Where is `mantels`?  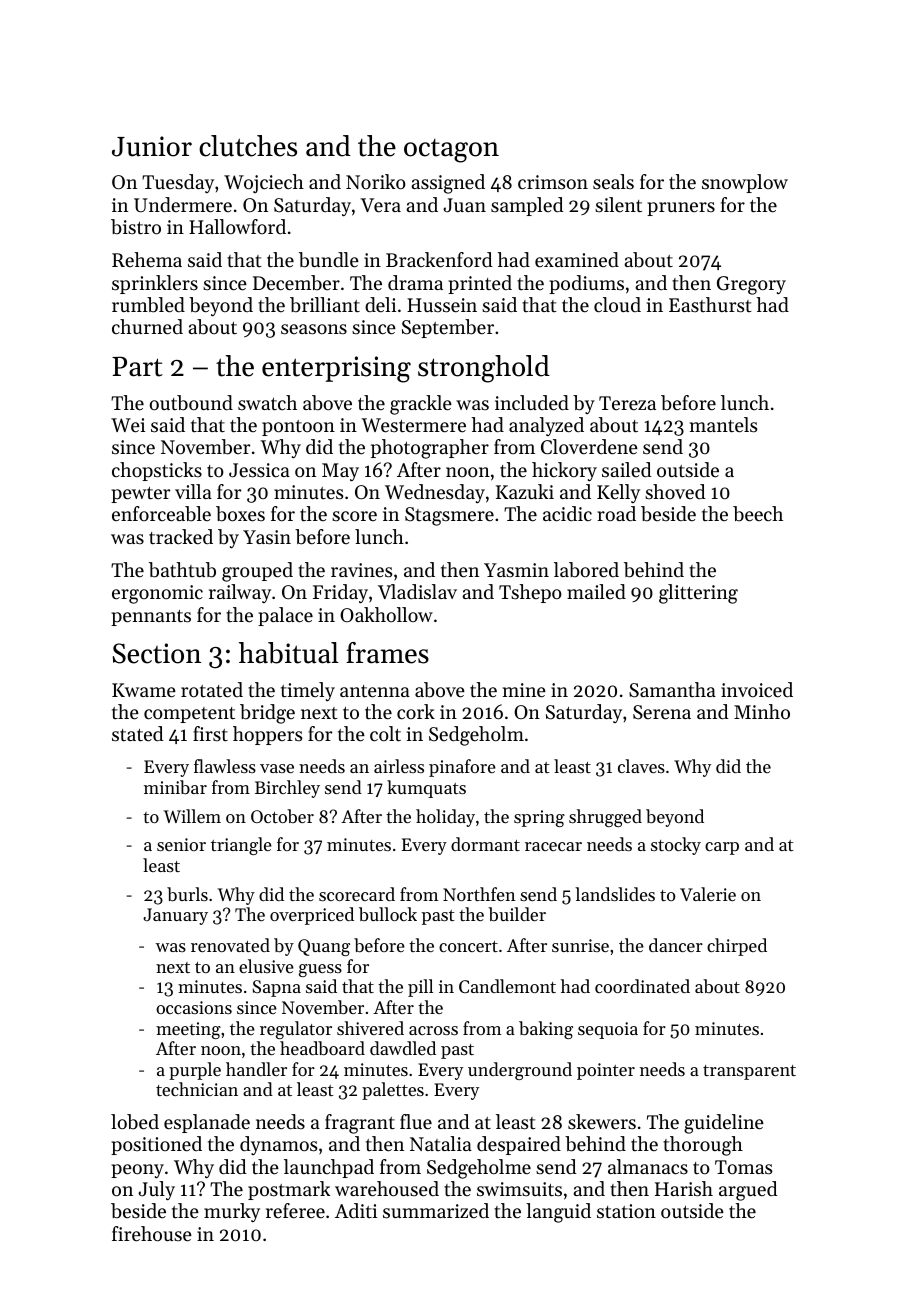 mantels is located at coordinates (723, 425).
